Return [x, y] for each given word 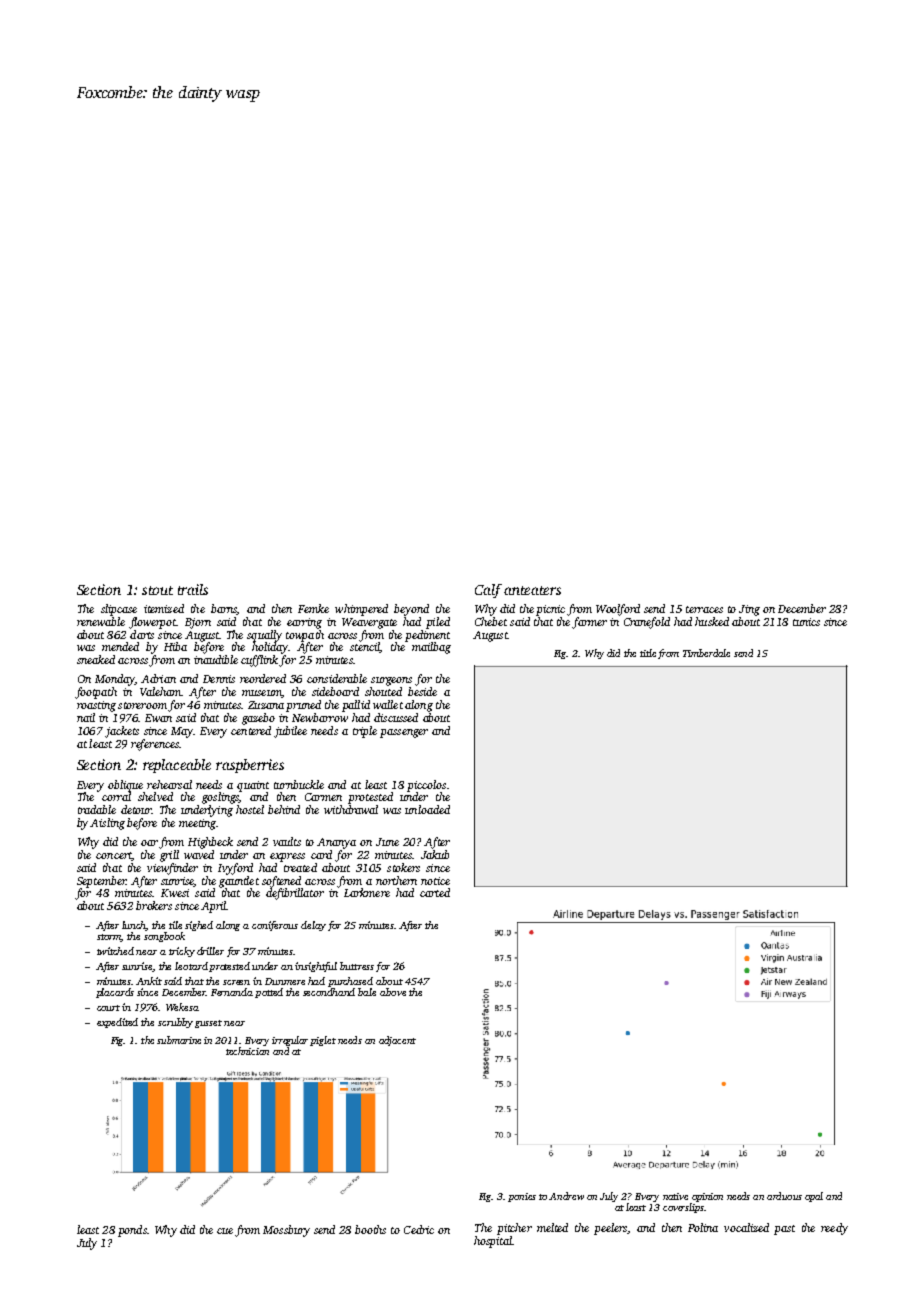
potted [269, 993]
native [675, 1196]
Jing [749, 610]
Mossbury [286, 1231]
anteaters [532, 590]
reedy [834, 1229]
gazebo [258, 719]
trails [193, 589]
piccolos [426, 786]
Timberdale [706, 653]
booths [370, 1229]
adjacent [397, 1041]
